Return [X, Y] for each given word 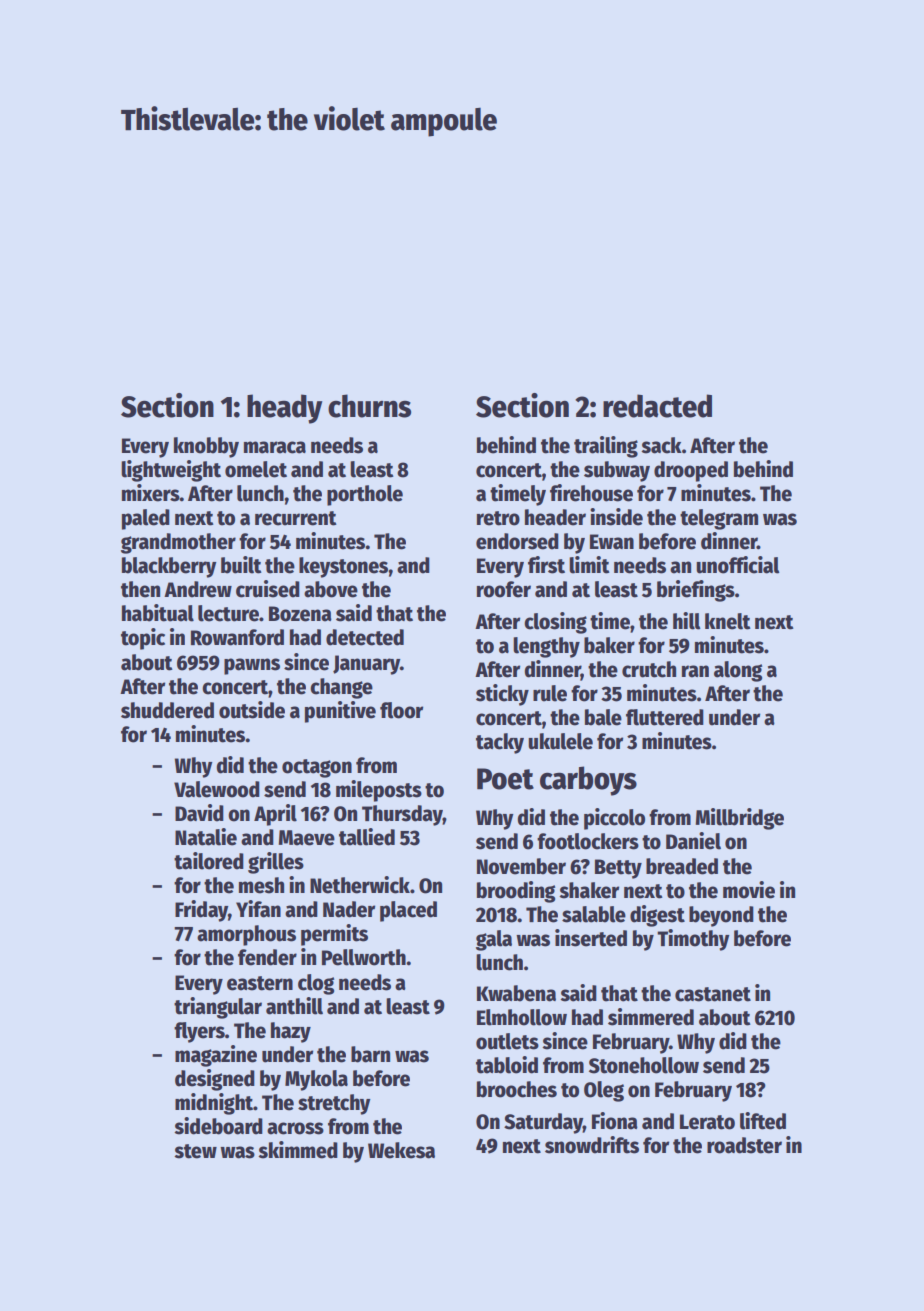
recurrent [296, 518]
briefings [696, 591]
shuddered [167, 710]
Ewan [612, 542]
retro [498, 518]
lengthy [546, 647]
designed [215, 1080]
